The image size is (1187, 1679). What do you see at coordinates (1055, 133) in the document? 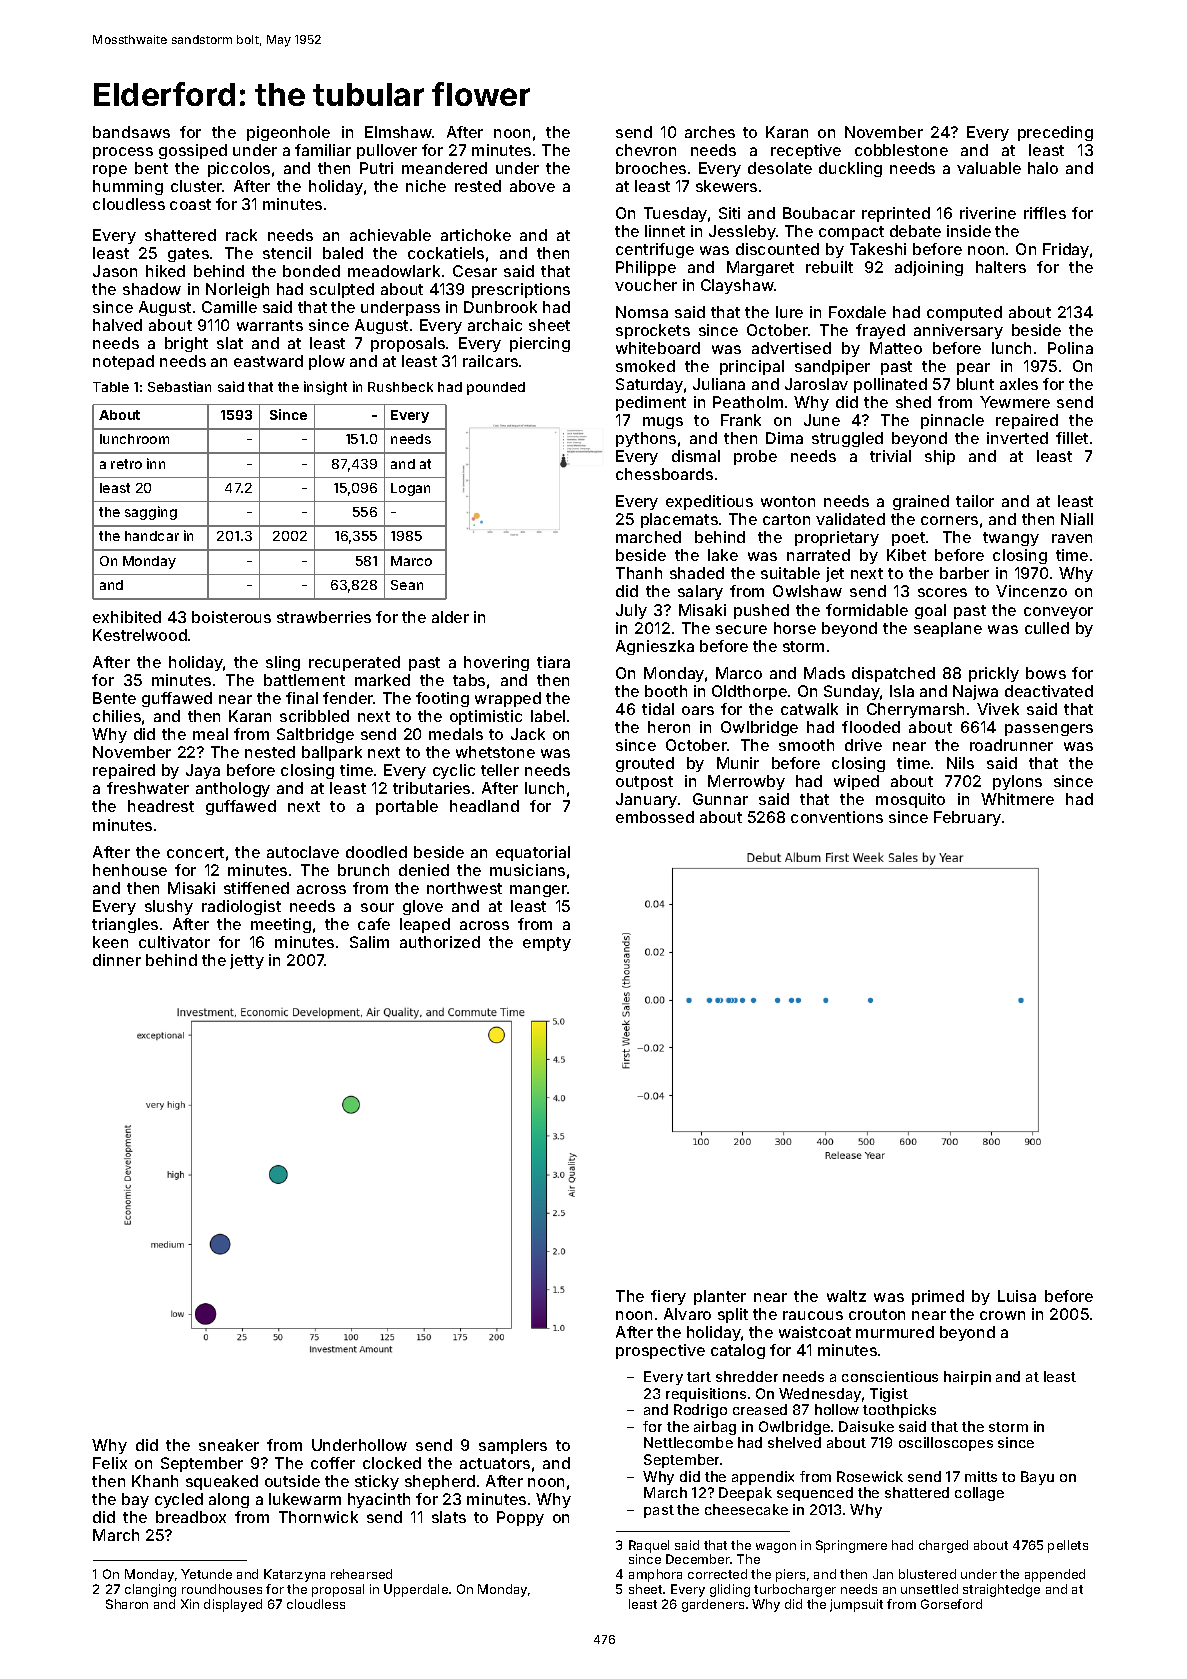
I see `preceding` at bounding box center [1055, 133].
